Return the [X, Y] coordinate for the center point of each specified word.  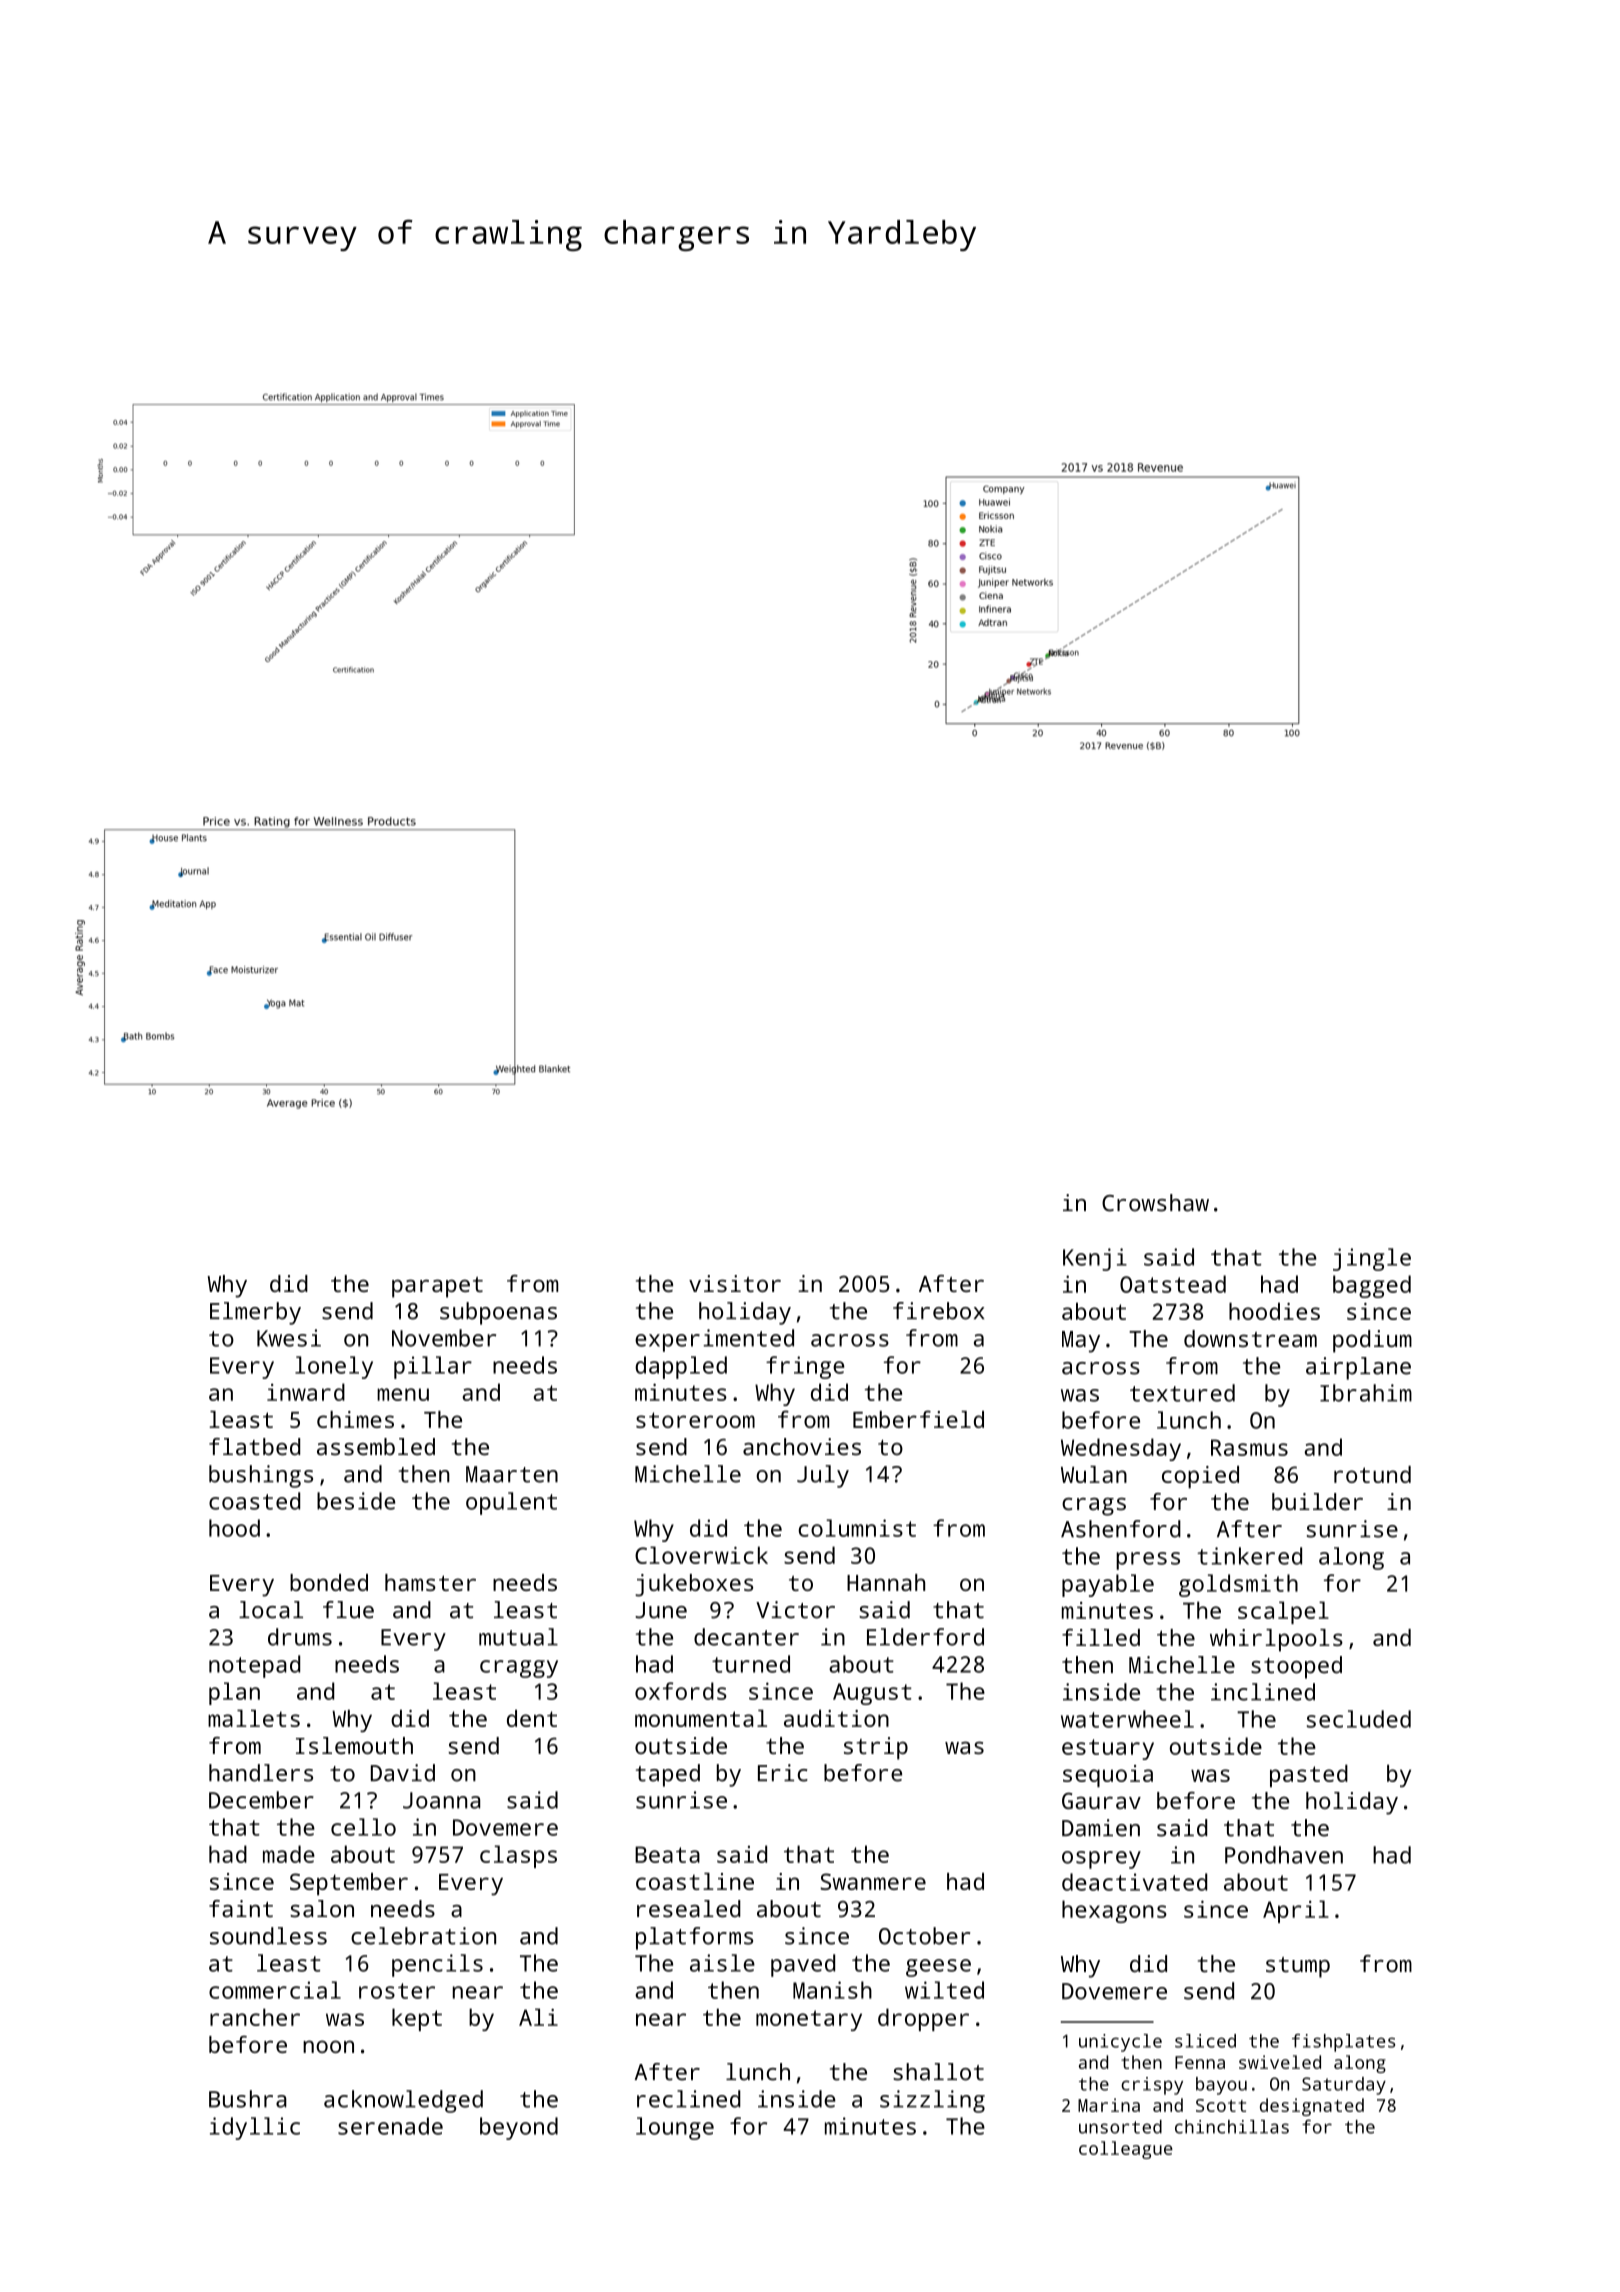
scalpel [1283, 1612]
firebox [938, 1311]
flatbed [254, 1447]
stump [1298, 1967]
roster [397, 1991]
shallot [938, 2072]
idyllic [255, 2128]
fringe [805, 1367]
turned [751, 1664]
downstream [1250, 1338]
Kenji [1095, 1259]
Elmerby [255, 1313]
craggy [519, 1669]
